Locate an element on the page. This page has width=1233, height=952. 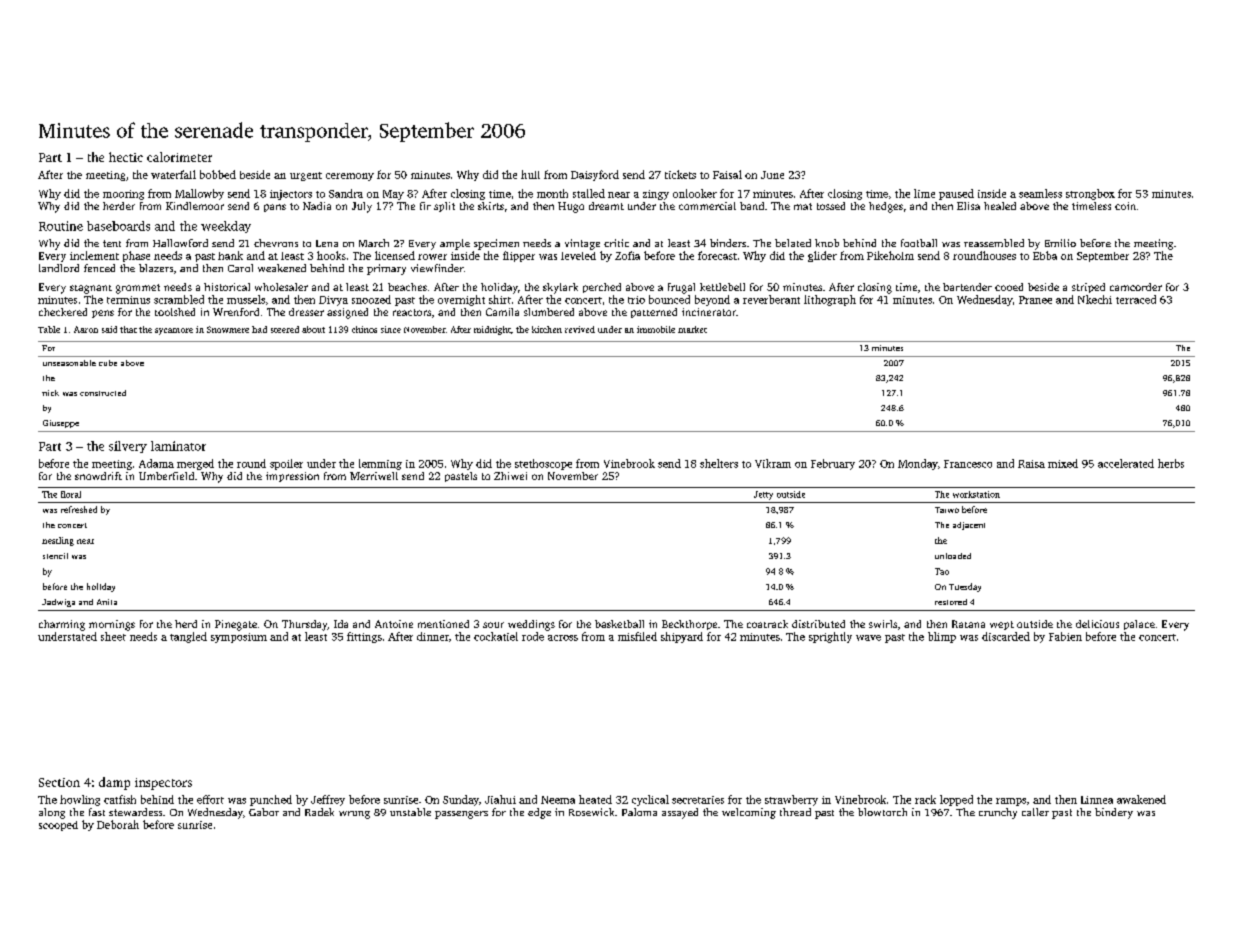
tangled is located at coordinates (188, 637).
